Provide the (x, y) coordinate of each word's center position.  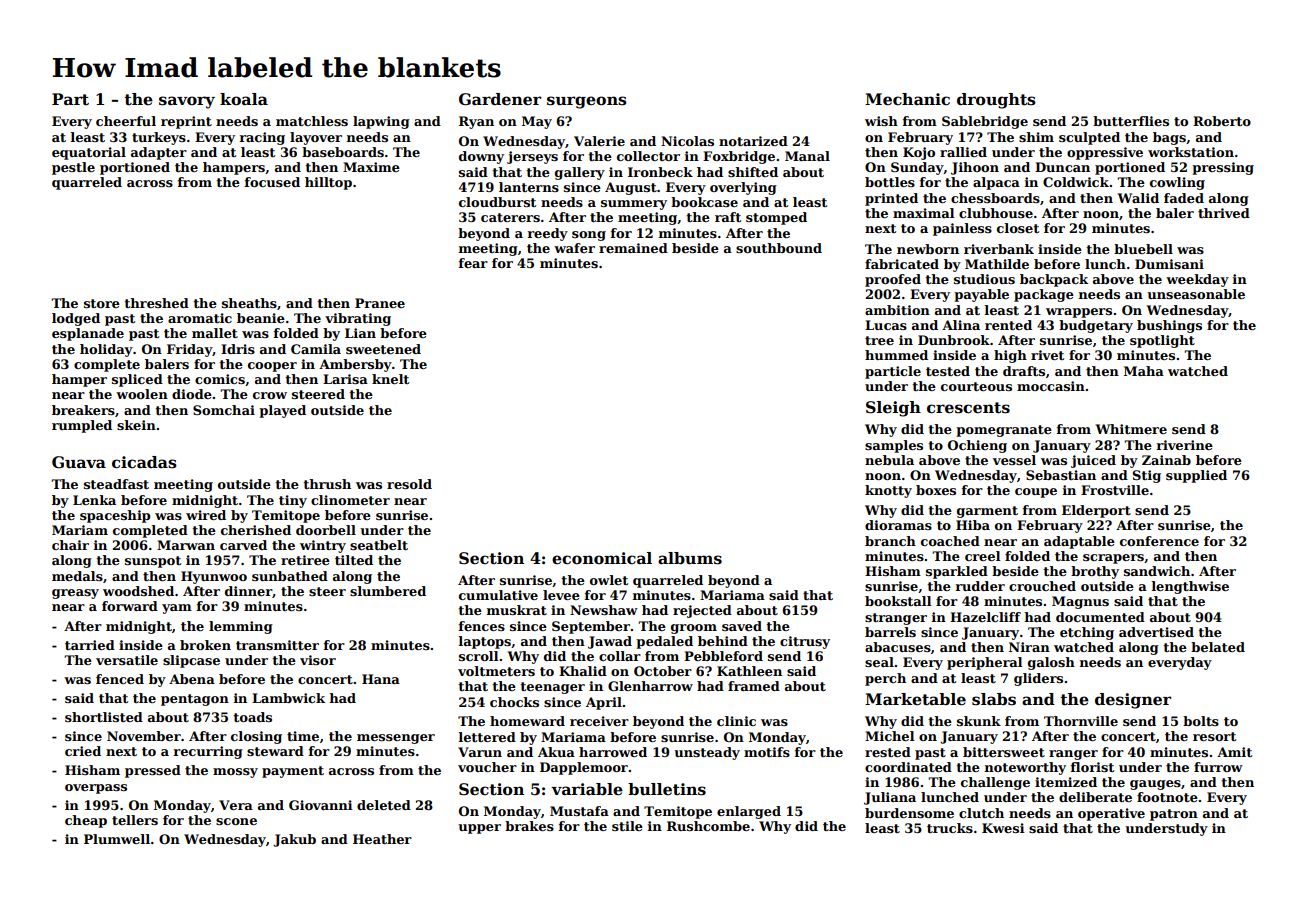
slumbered (388, 591)
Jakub (294, 840)
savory (187, 102)
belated (1218, 647)
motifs (767, 752)
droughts (996, 101)
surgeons (587, 102)
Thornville (1081, 721)
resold (409, 484)
